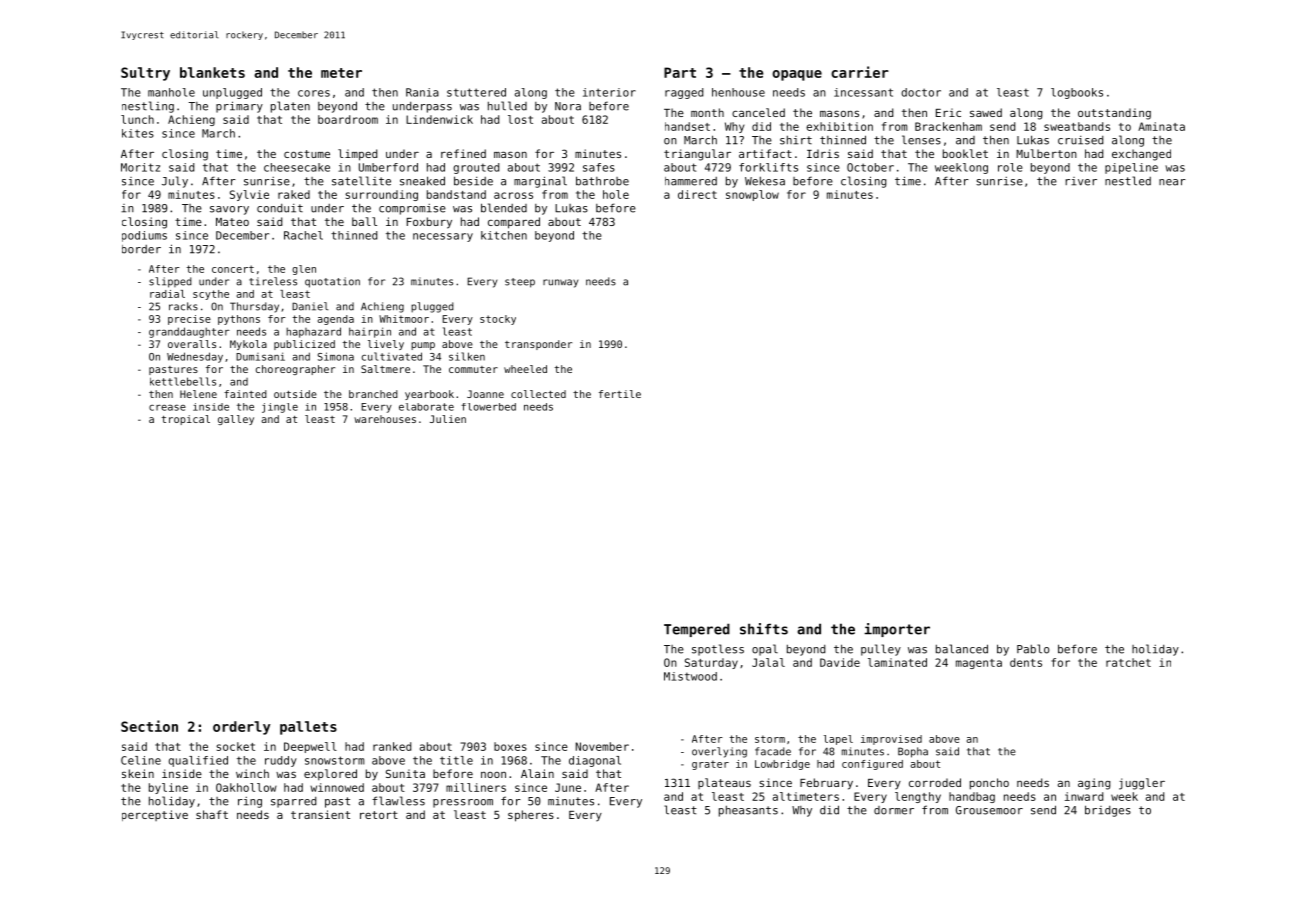 The image size is (1308, 924). Describe the element at coordinates (520, 283) in the page. I see `steep` at that location.
